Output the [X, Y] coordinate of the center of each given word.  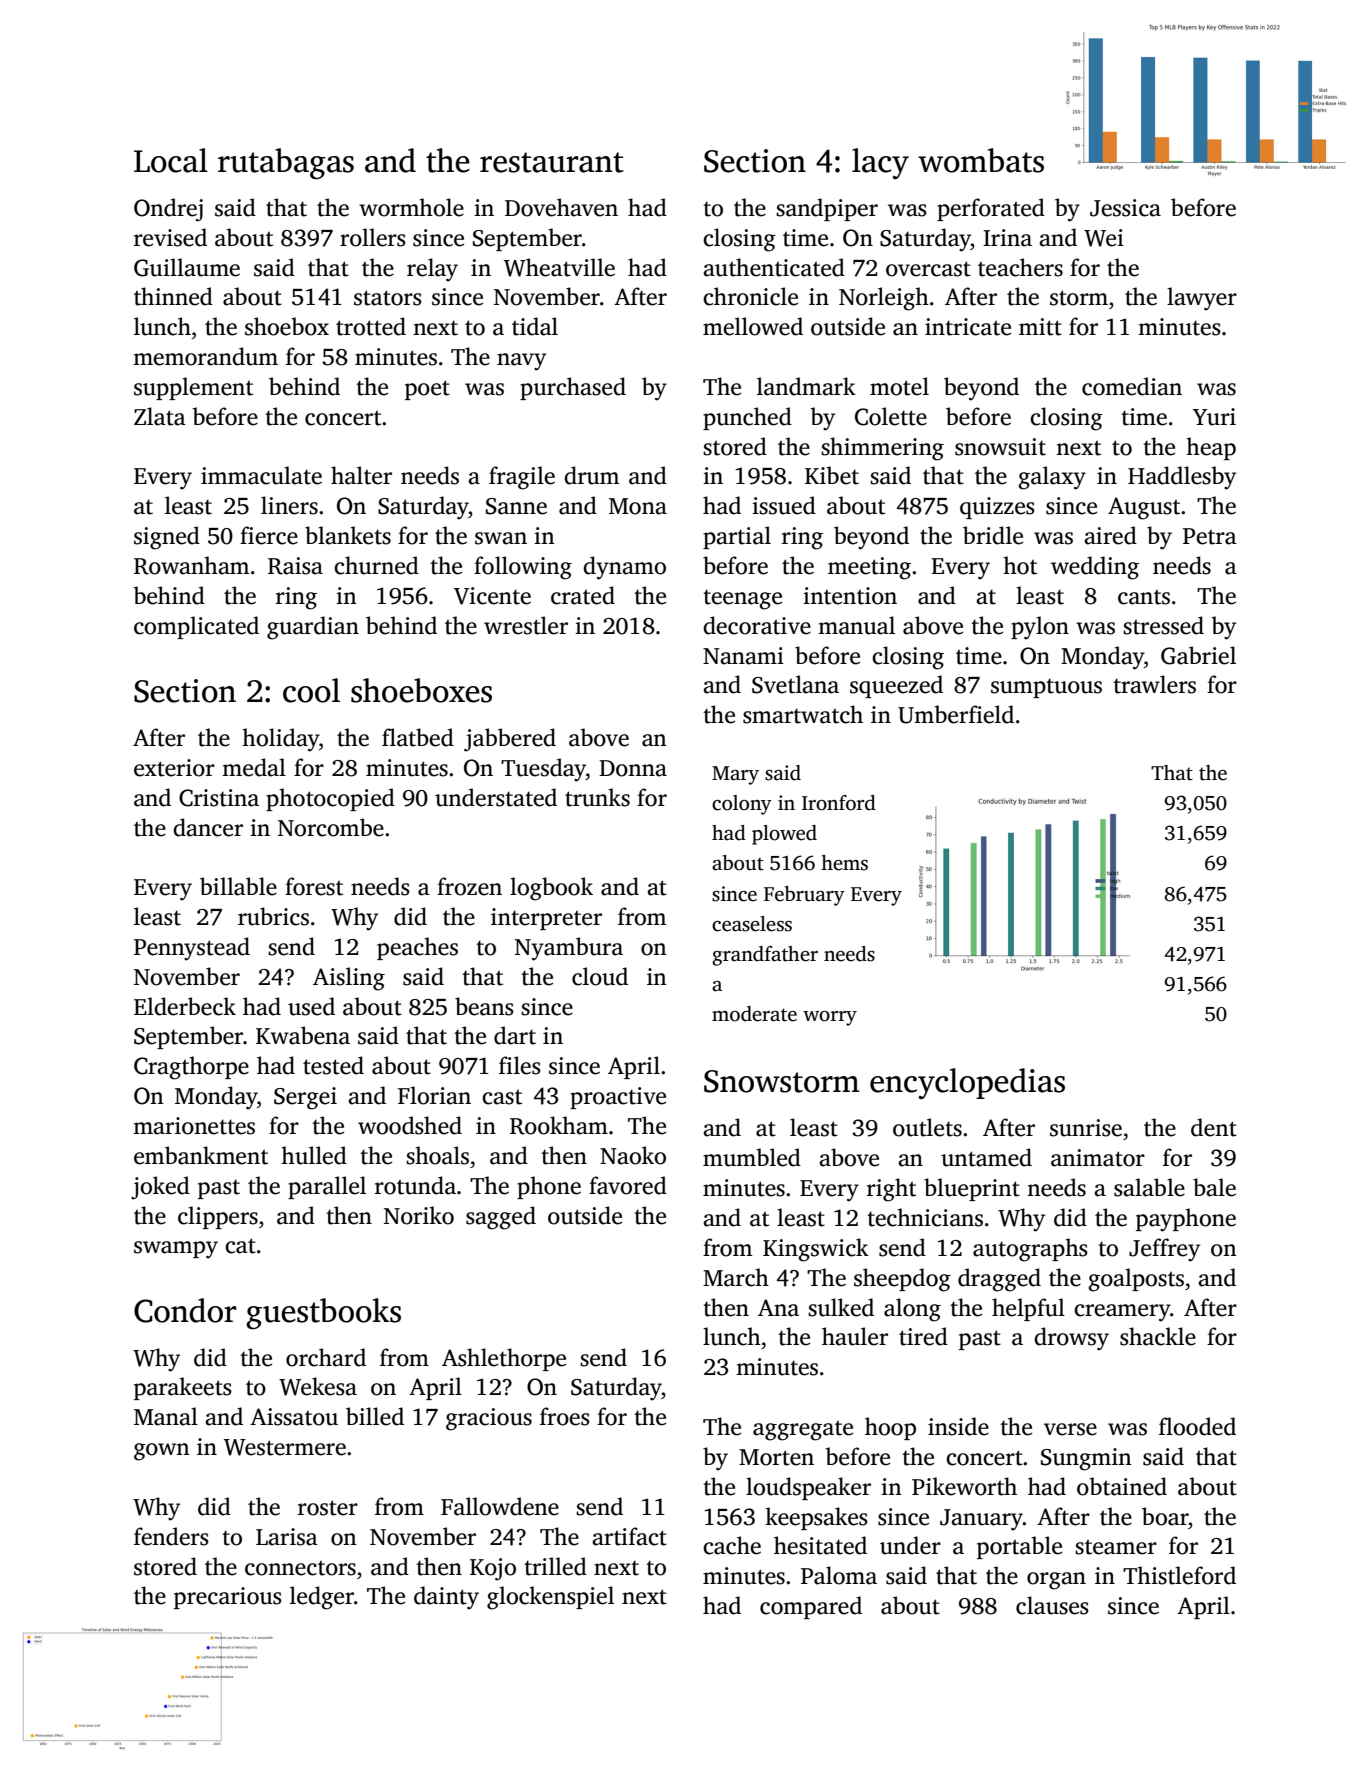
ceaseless [752, 924]
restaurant [552, 162]
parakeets [183, 1388]
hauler [855, 1336]
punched [747, 418]
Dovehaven [561, 207]
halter [361, 475]
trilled [555, 1566]
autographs [1030, 1250]
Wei [1104, 238]
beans [484, 1006]
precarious [228, 1598]
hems [844, 863]
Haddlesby [1182, 478]
